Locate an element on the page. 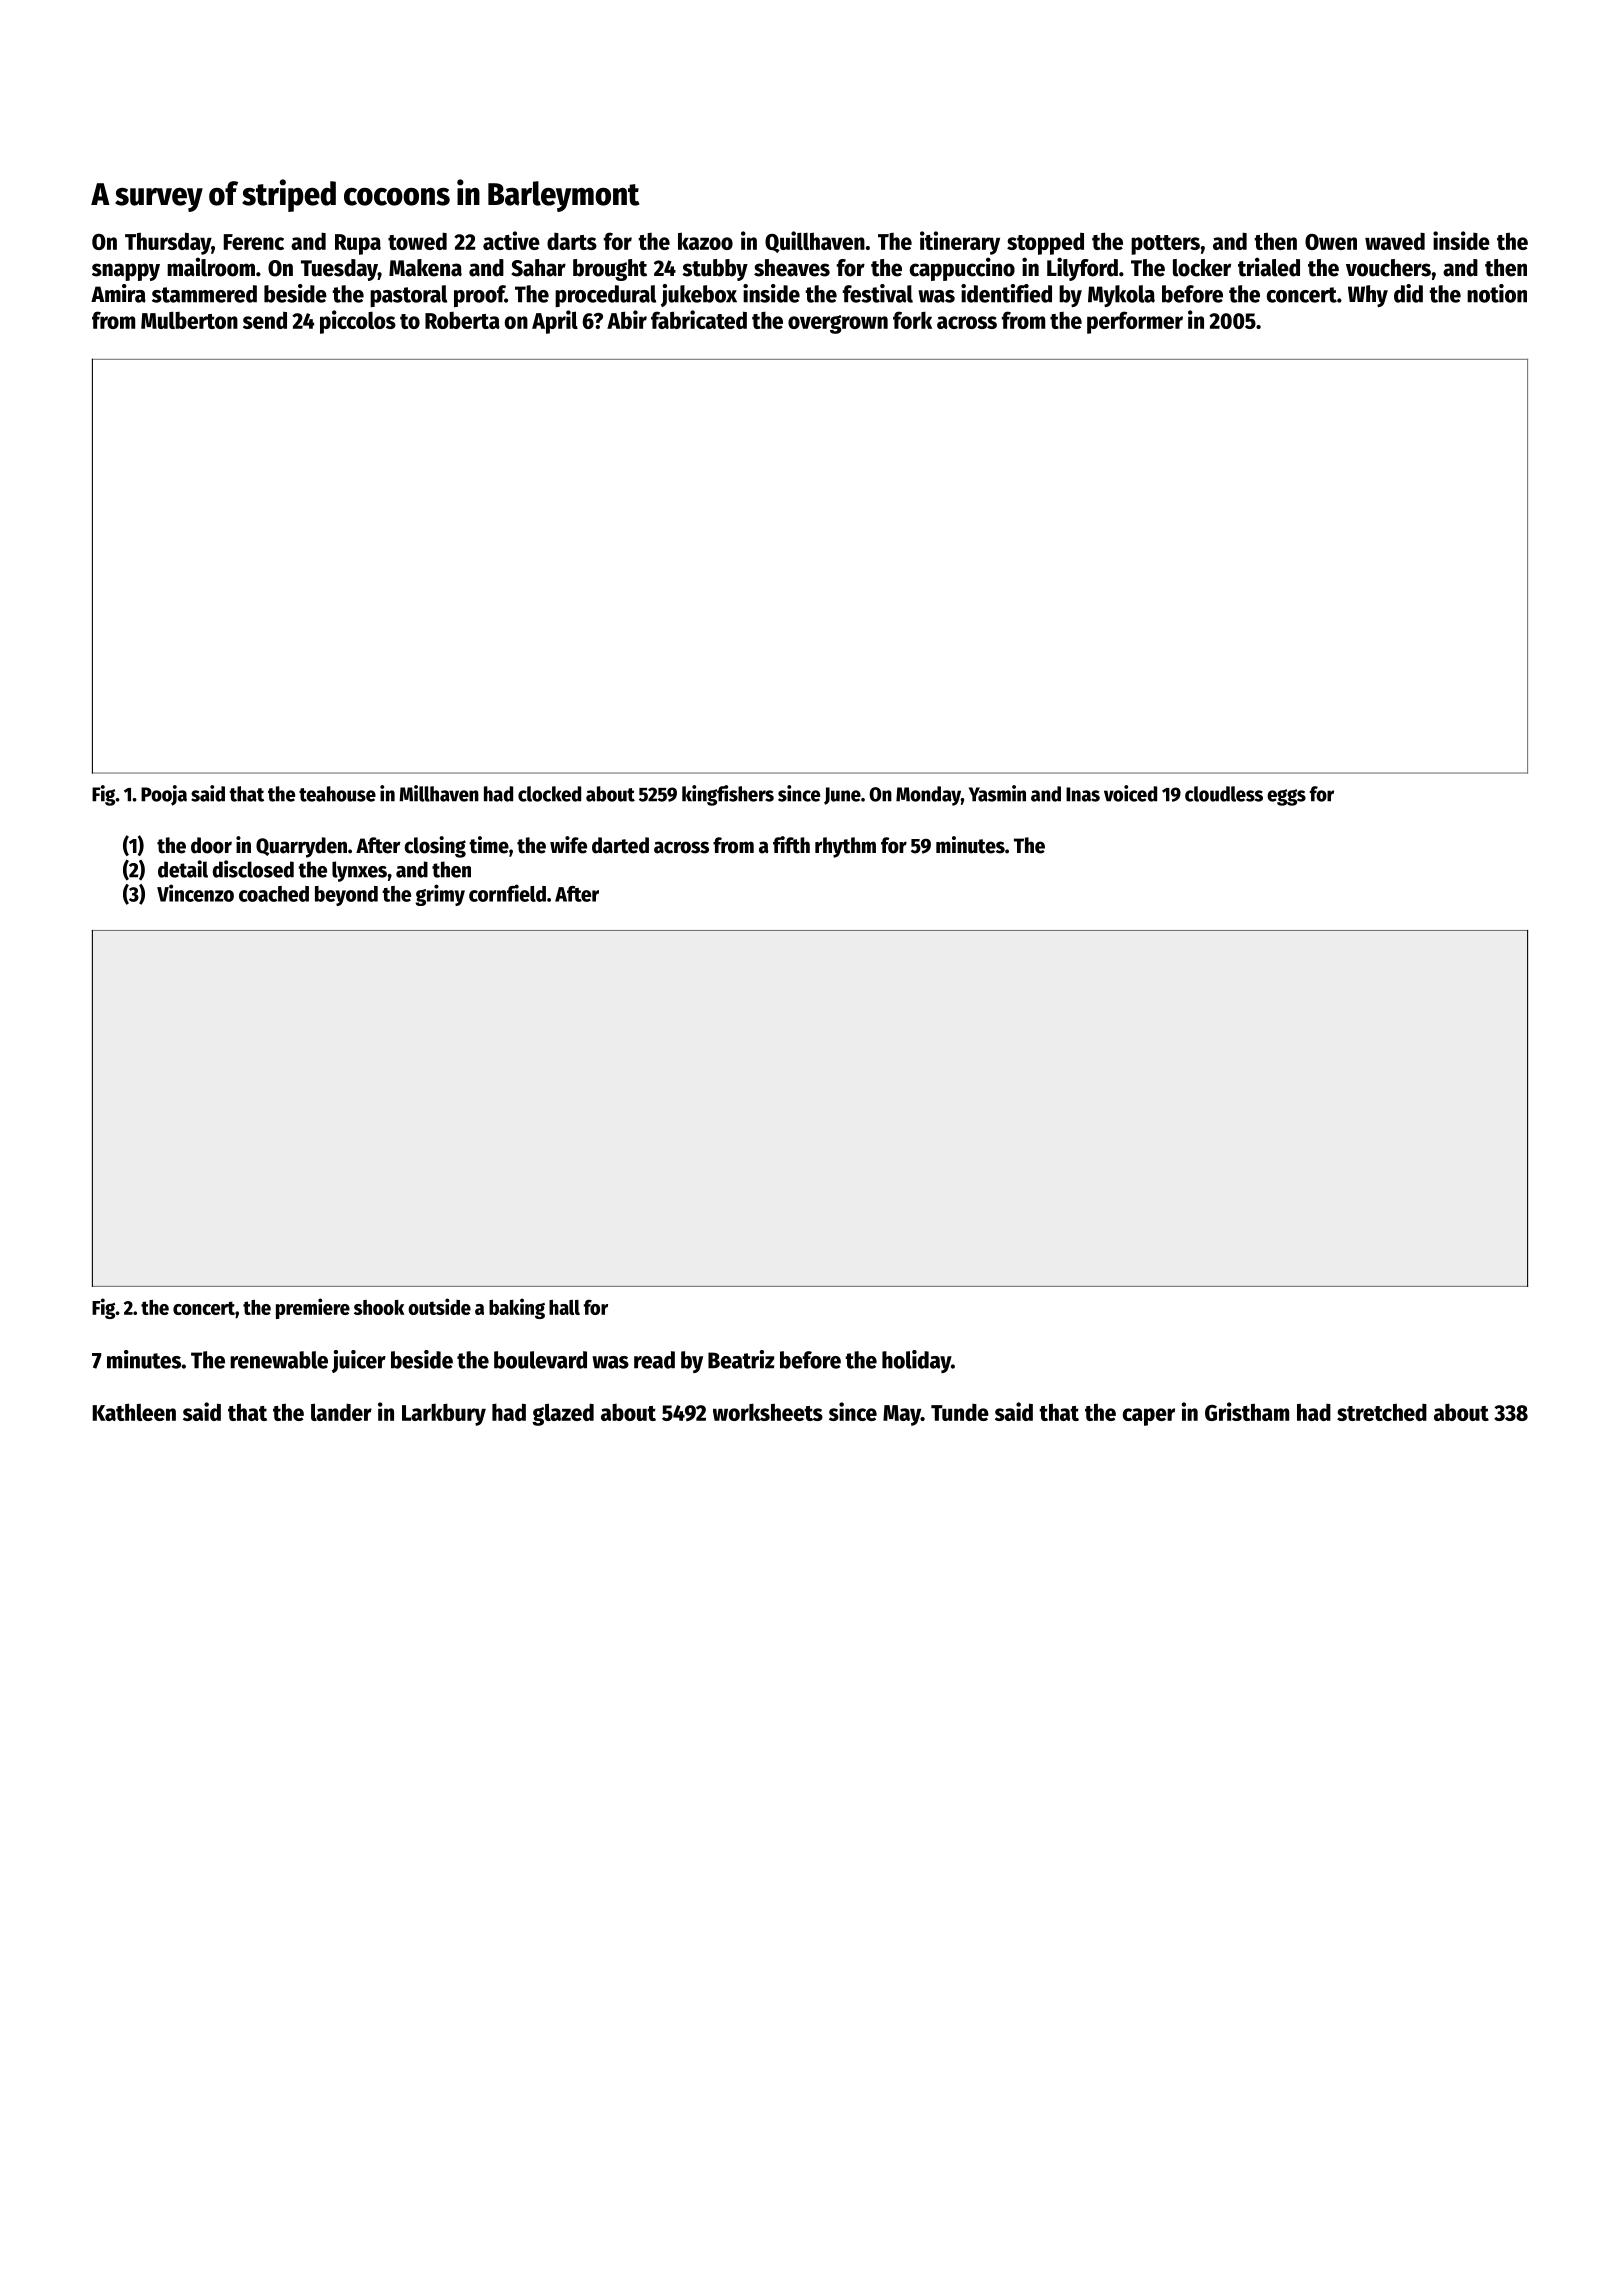 The height and width of the document is (2292, 1620). worksheets is located at coordinates (768, 1412).
